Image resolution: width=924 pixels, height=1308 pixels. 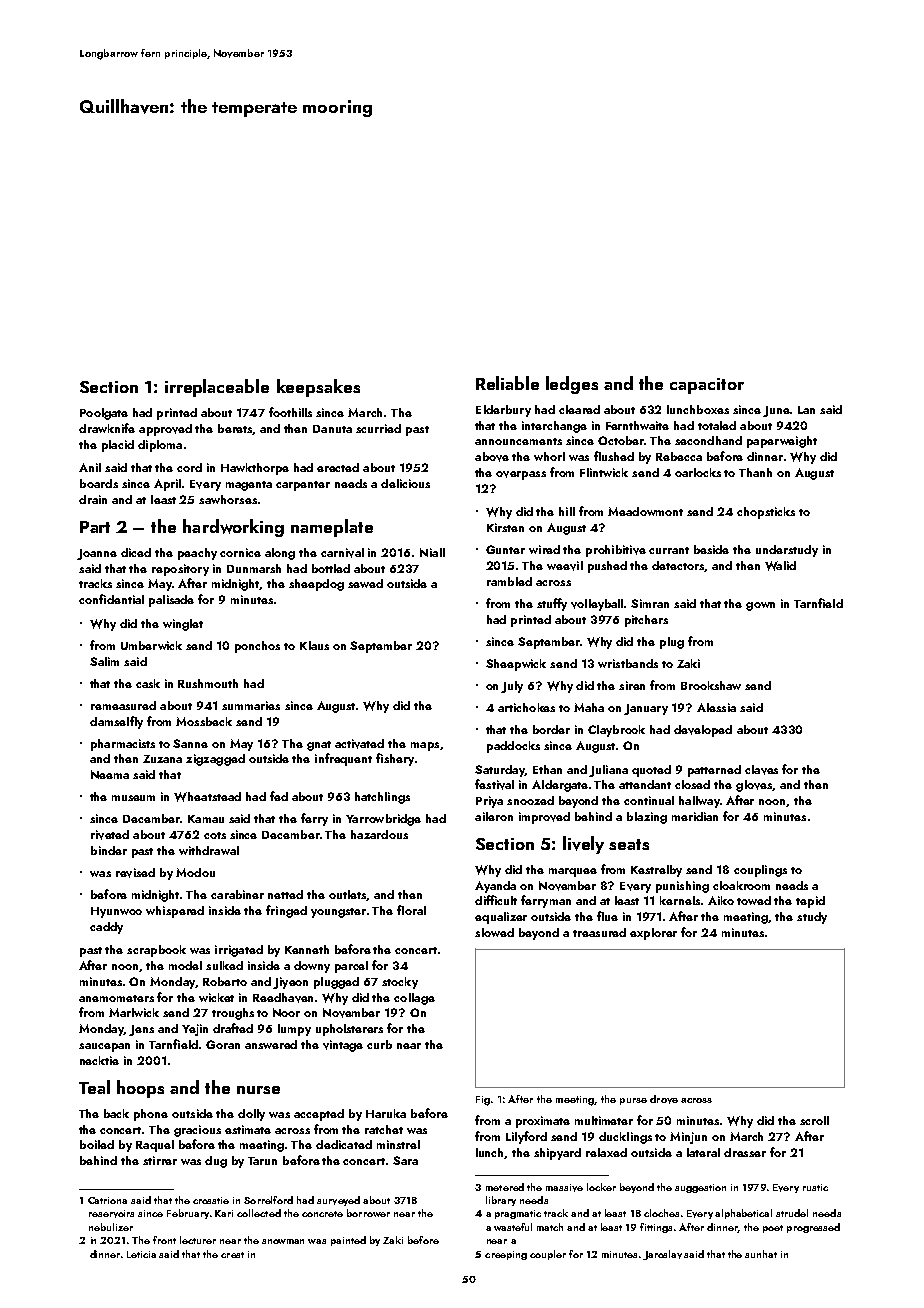 What do you see at coordinates (507, 383) in the screenshot?
I see `Reliable` at bounding box center [507, 383].
